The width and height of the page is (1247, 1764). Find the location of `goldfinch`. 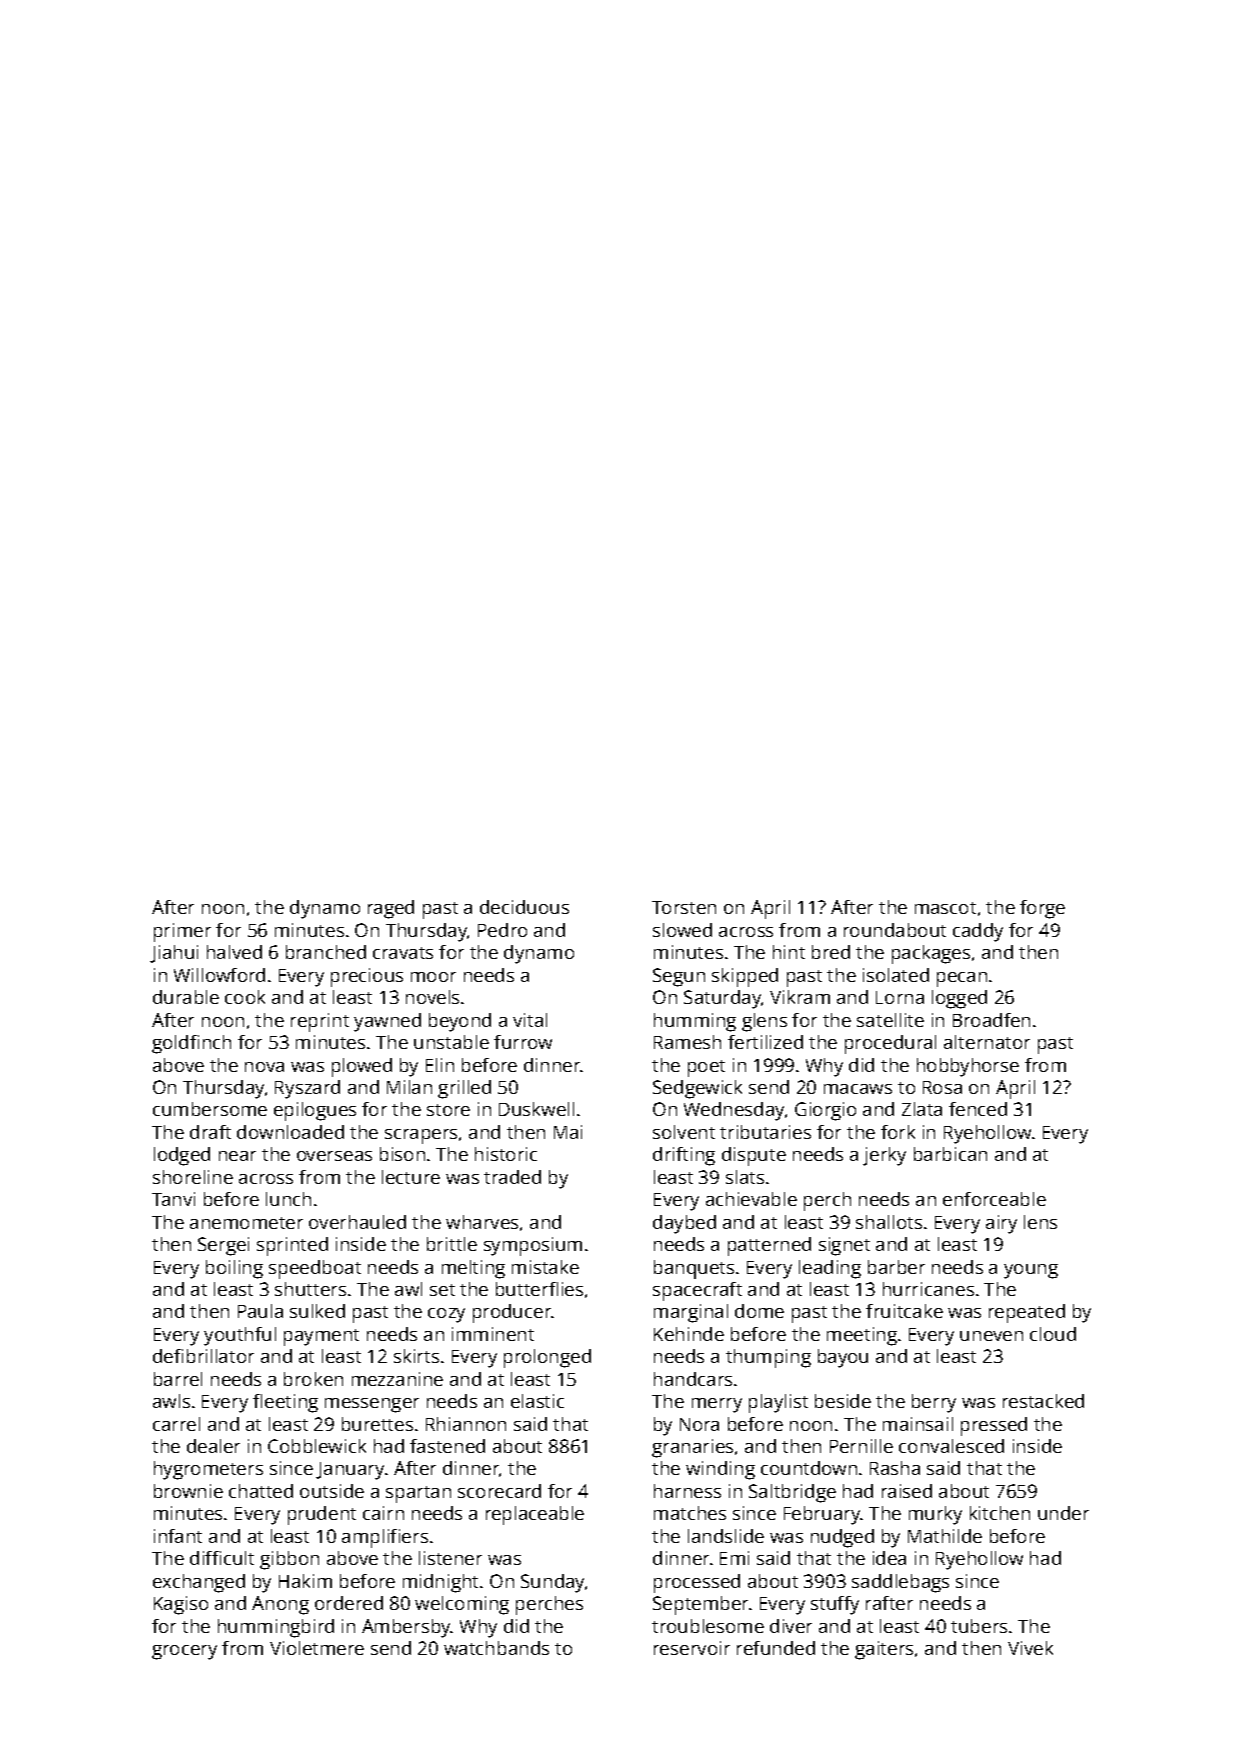

goldfinch is located at coordinates (191, 1044).
